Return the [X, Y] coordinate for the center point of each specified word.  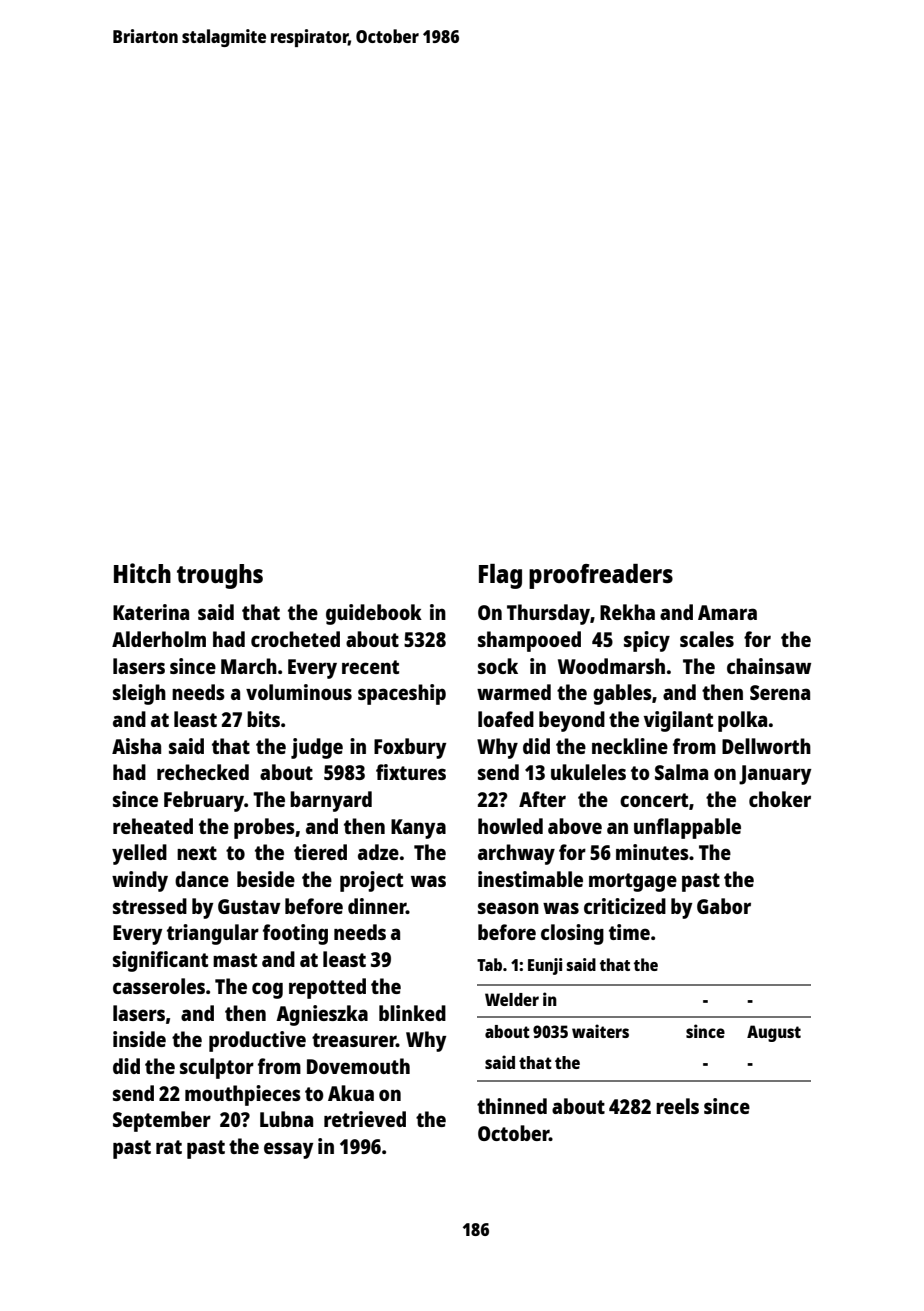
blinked [412, 1013]
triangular [213, 934]
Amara [727, 612]
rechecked [203, 772]
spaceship [402, 694]
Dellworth [766, 746]
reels [677, 1106]
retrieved [365, 1119]
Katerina [151, 612]
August [774, 1033]
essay [289, 1150]
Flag [500, 576]
